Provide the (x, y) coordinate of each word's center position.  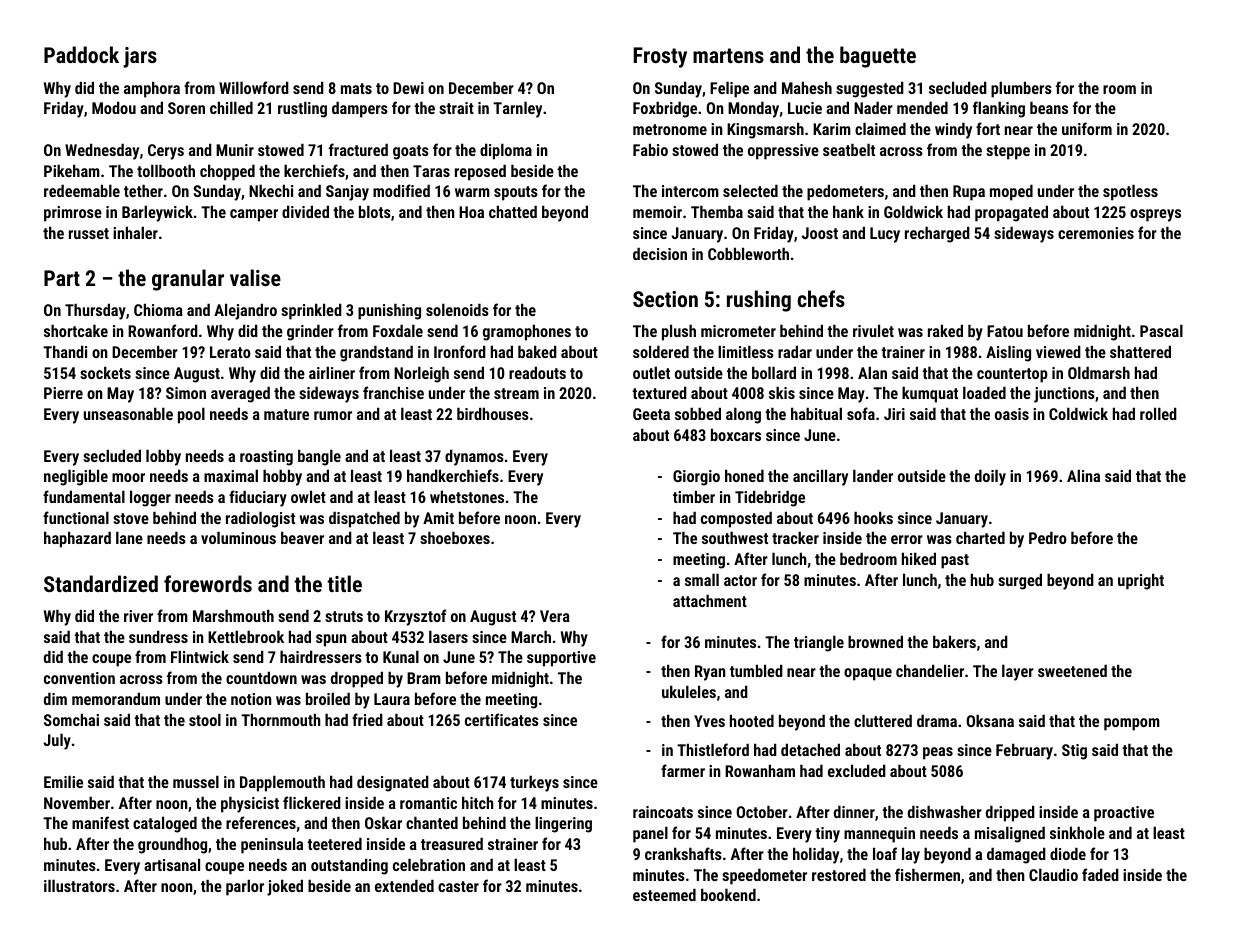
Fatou (1005, 331)
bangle (319, 457)
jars (140, 57)
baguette (878, 57)
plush (679, 332)
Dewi (408, 88)
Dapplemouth (282, 783)
